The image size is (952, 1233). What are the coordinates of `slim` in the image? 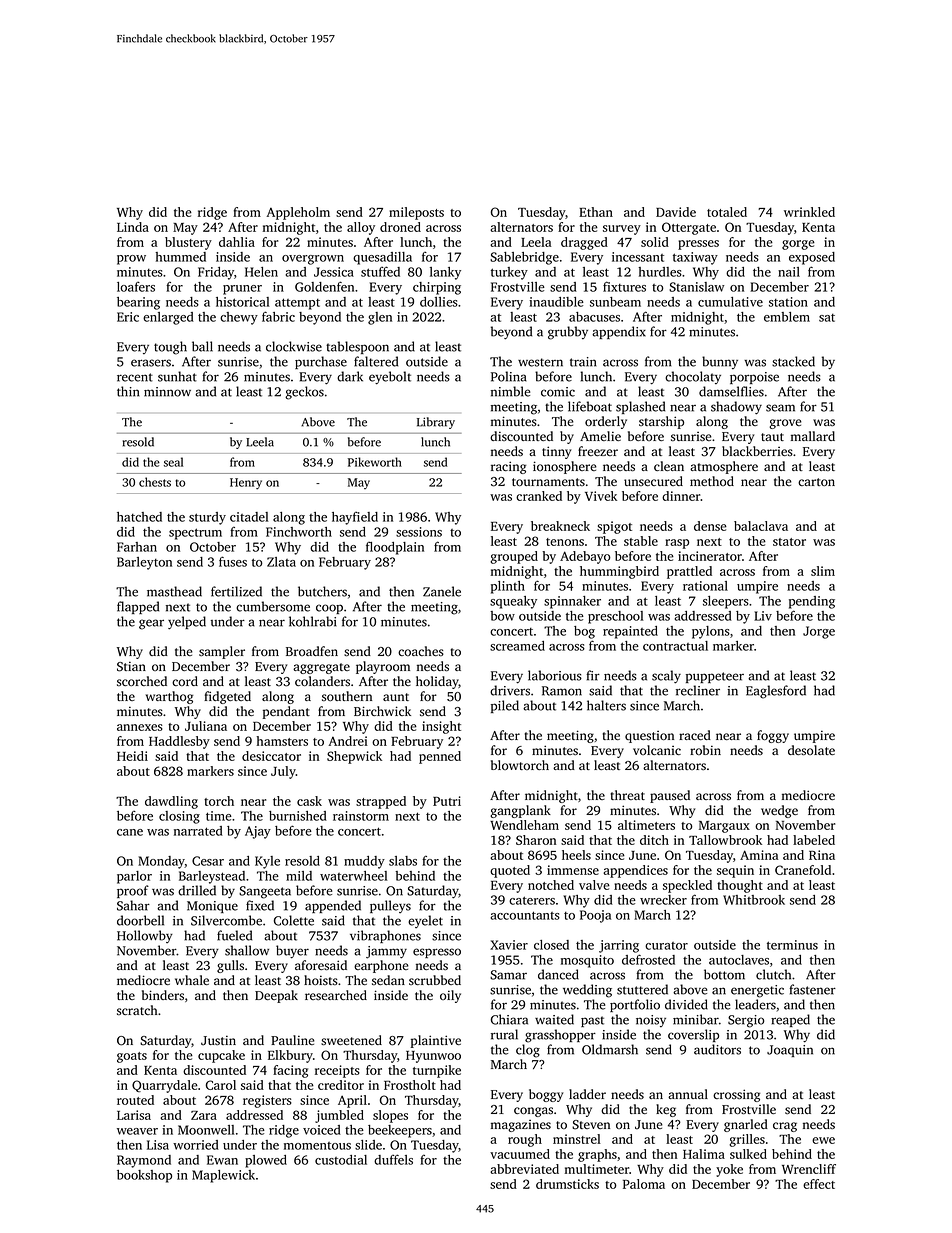 It's located at (823, 571).
